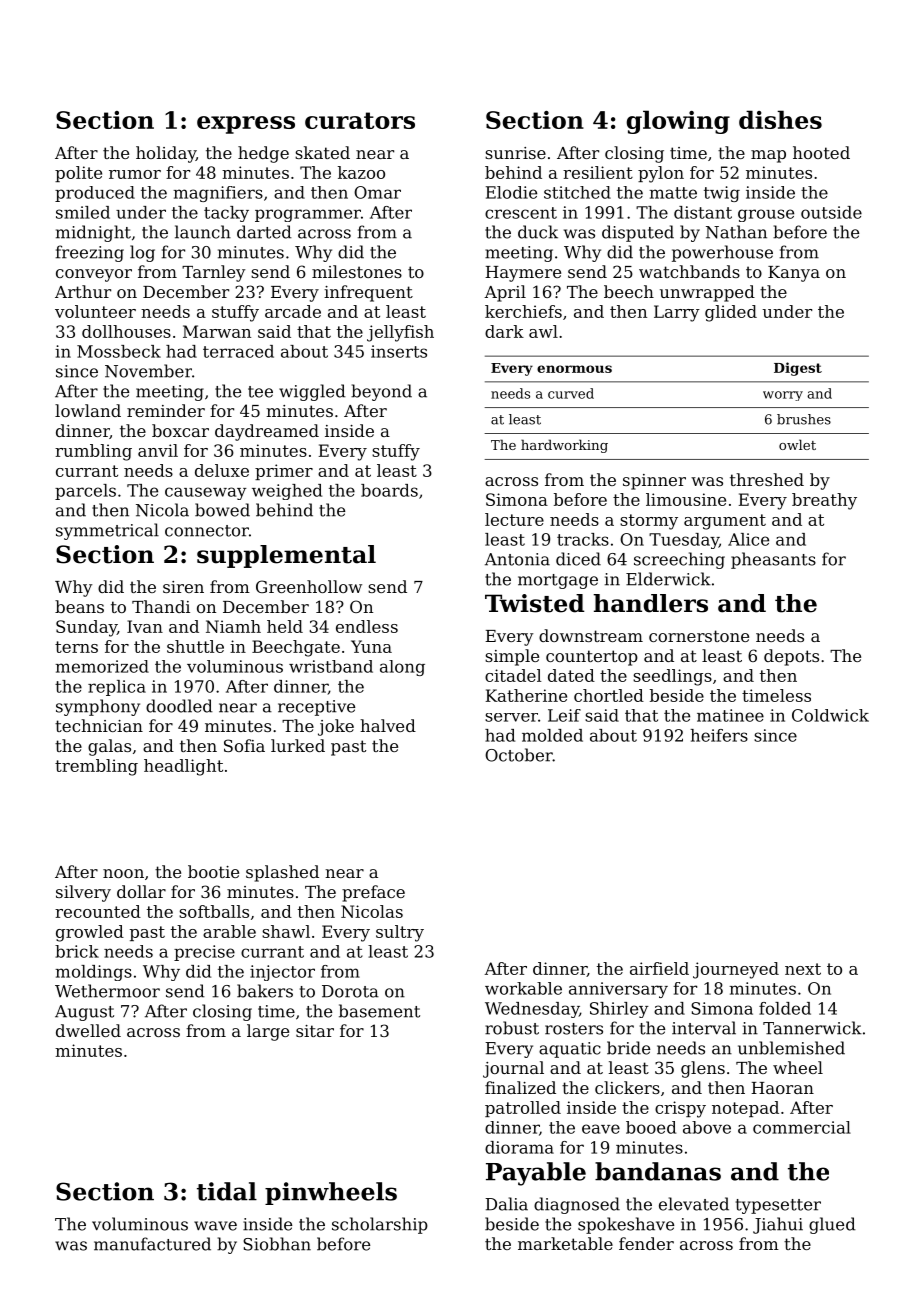  I want to click on brushes, so click(804, 419).
